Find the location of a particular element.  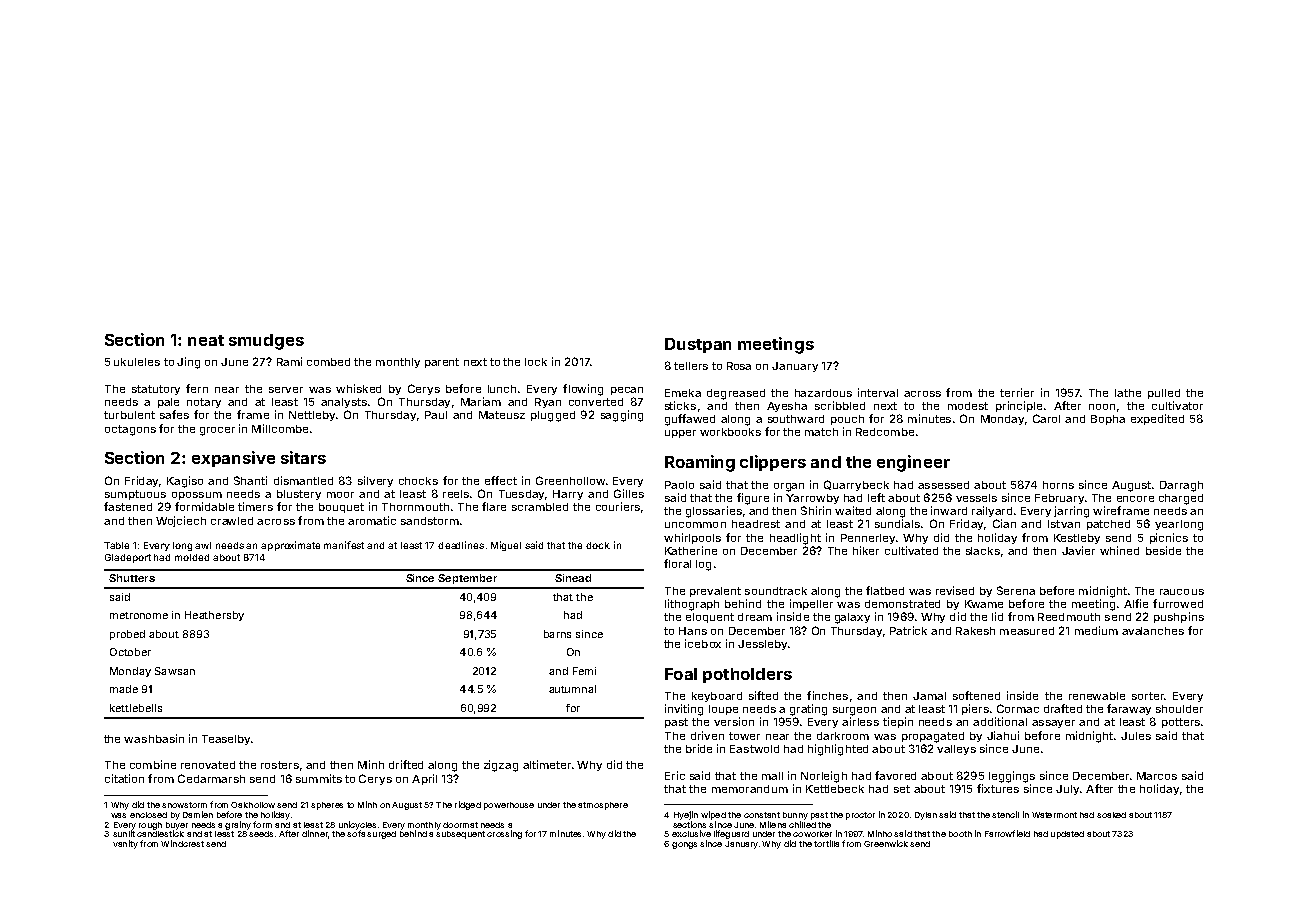

sagging is located at coordinates (622, 416).
